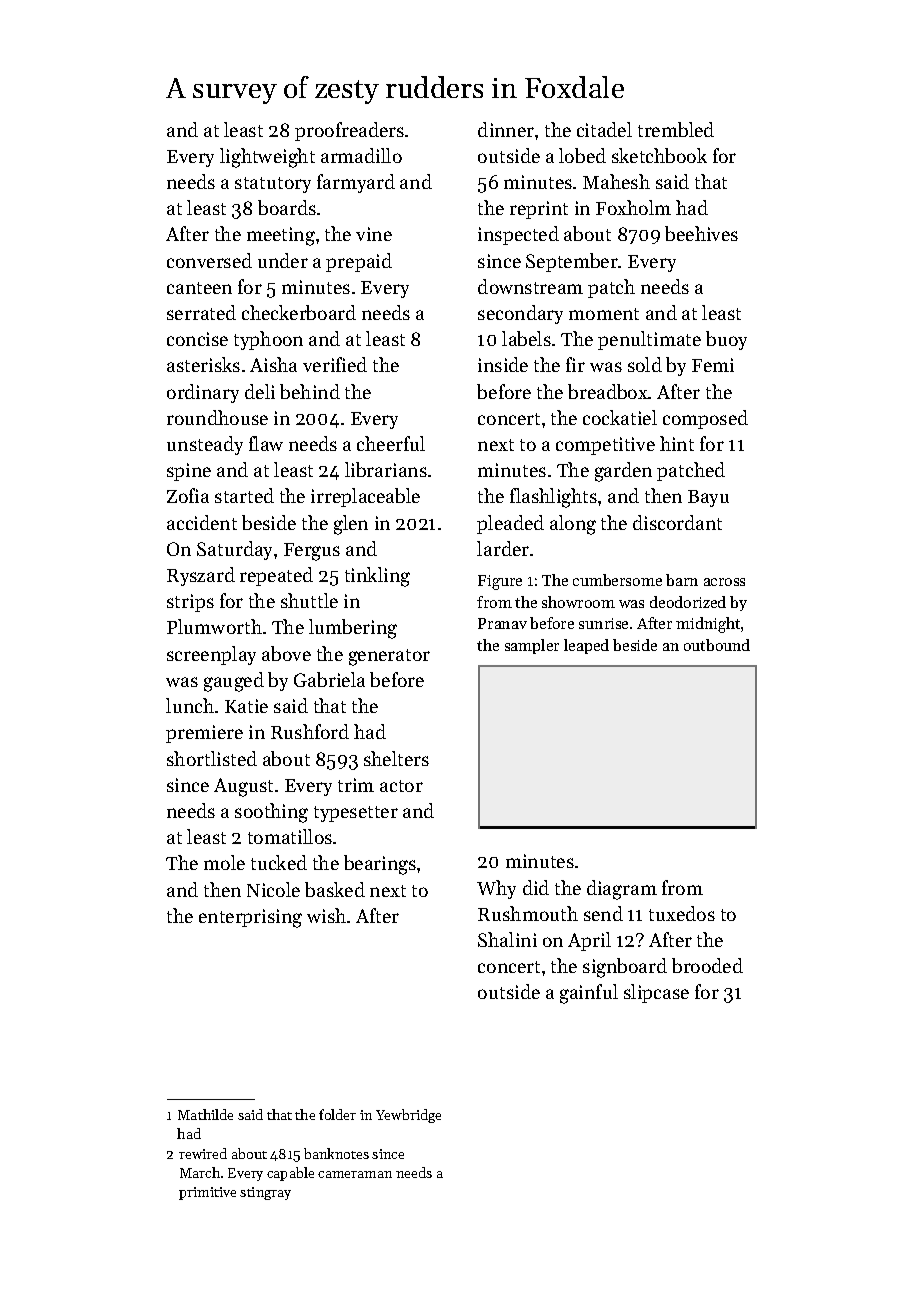 This screenshot has height=1311, width=924. Describe the element at coordinates (207, 1193) in the screenshot. I see `primitive` at that location.
